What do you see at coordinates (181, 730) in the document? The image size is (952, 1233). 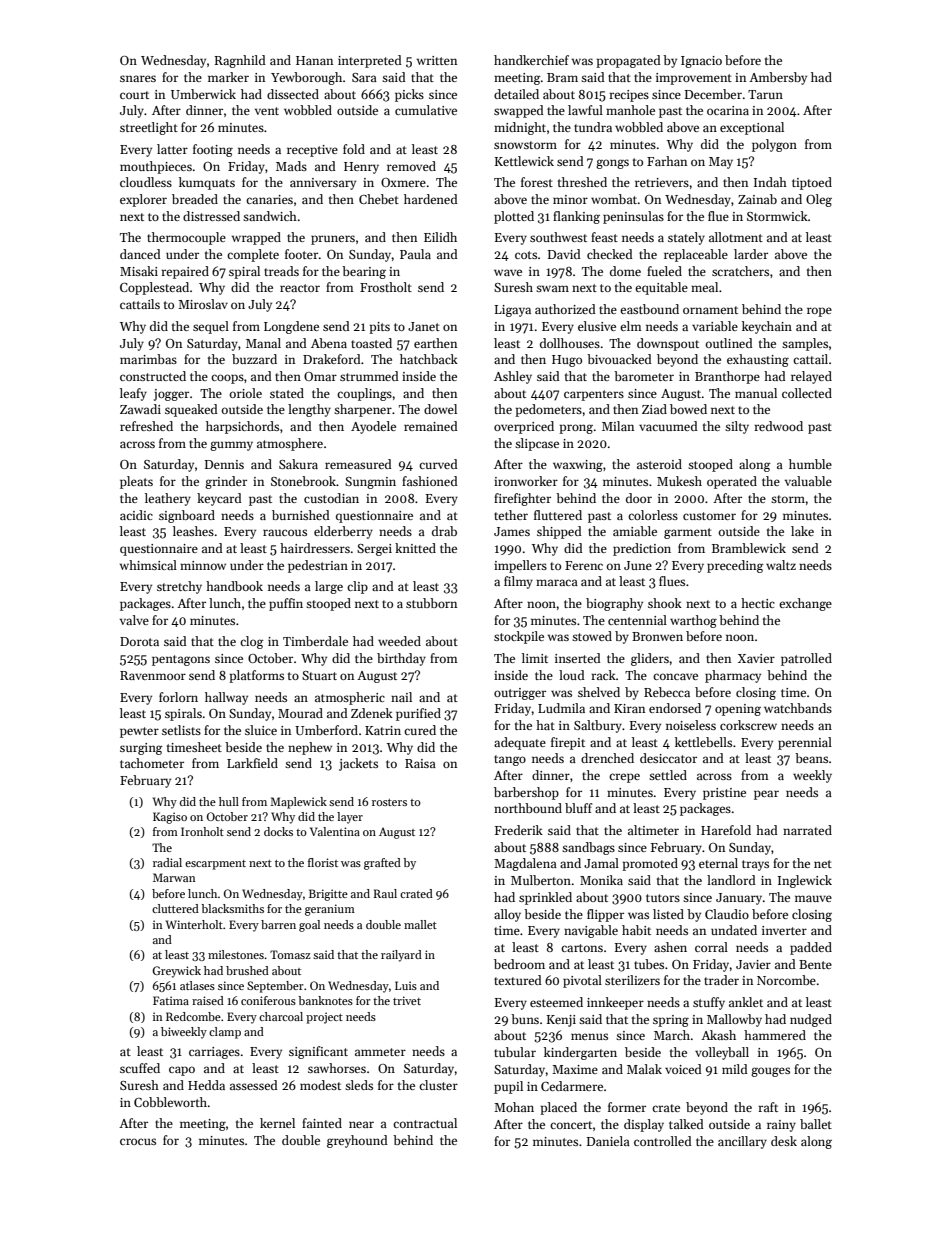 I see `setlists` at bounding box center [181, 730].
